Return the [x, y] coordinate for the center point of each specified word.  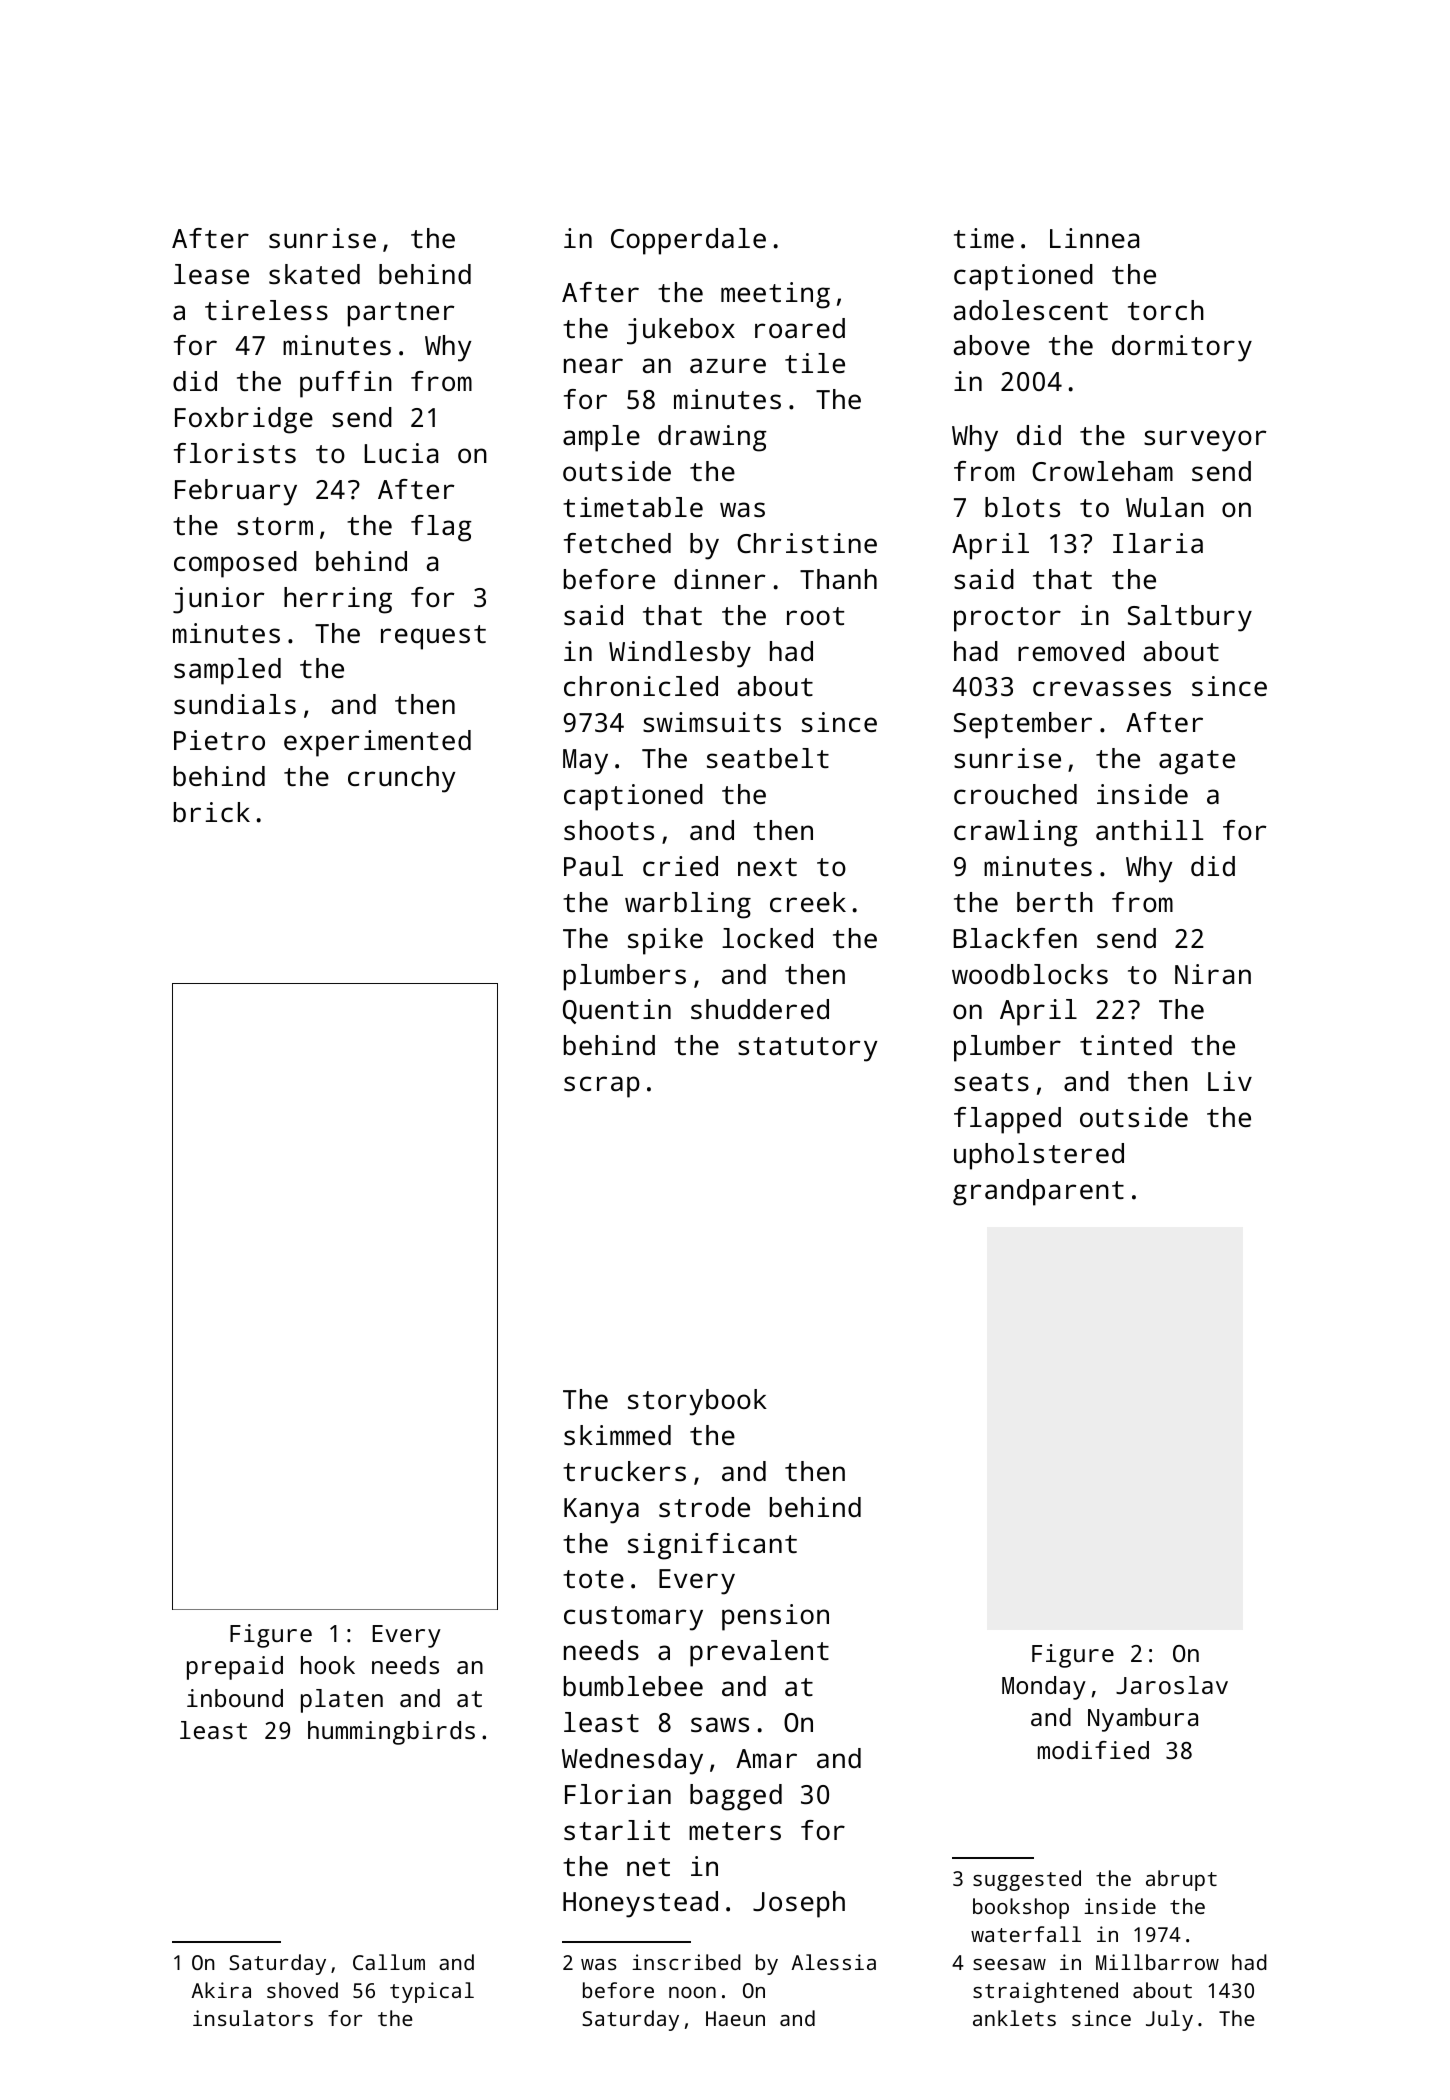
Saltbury [1190, 618]
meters [735, 1831]
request [433, 637]
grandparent [1038, 1192]
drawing [712, 438]
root [815, 616]
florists [235, 453]
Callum [389, 1962]
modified [1093, 1750]
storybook [697, 1402]
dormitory [1182, 348]
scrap [602, 1087]
